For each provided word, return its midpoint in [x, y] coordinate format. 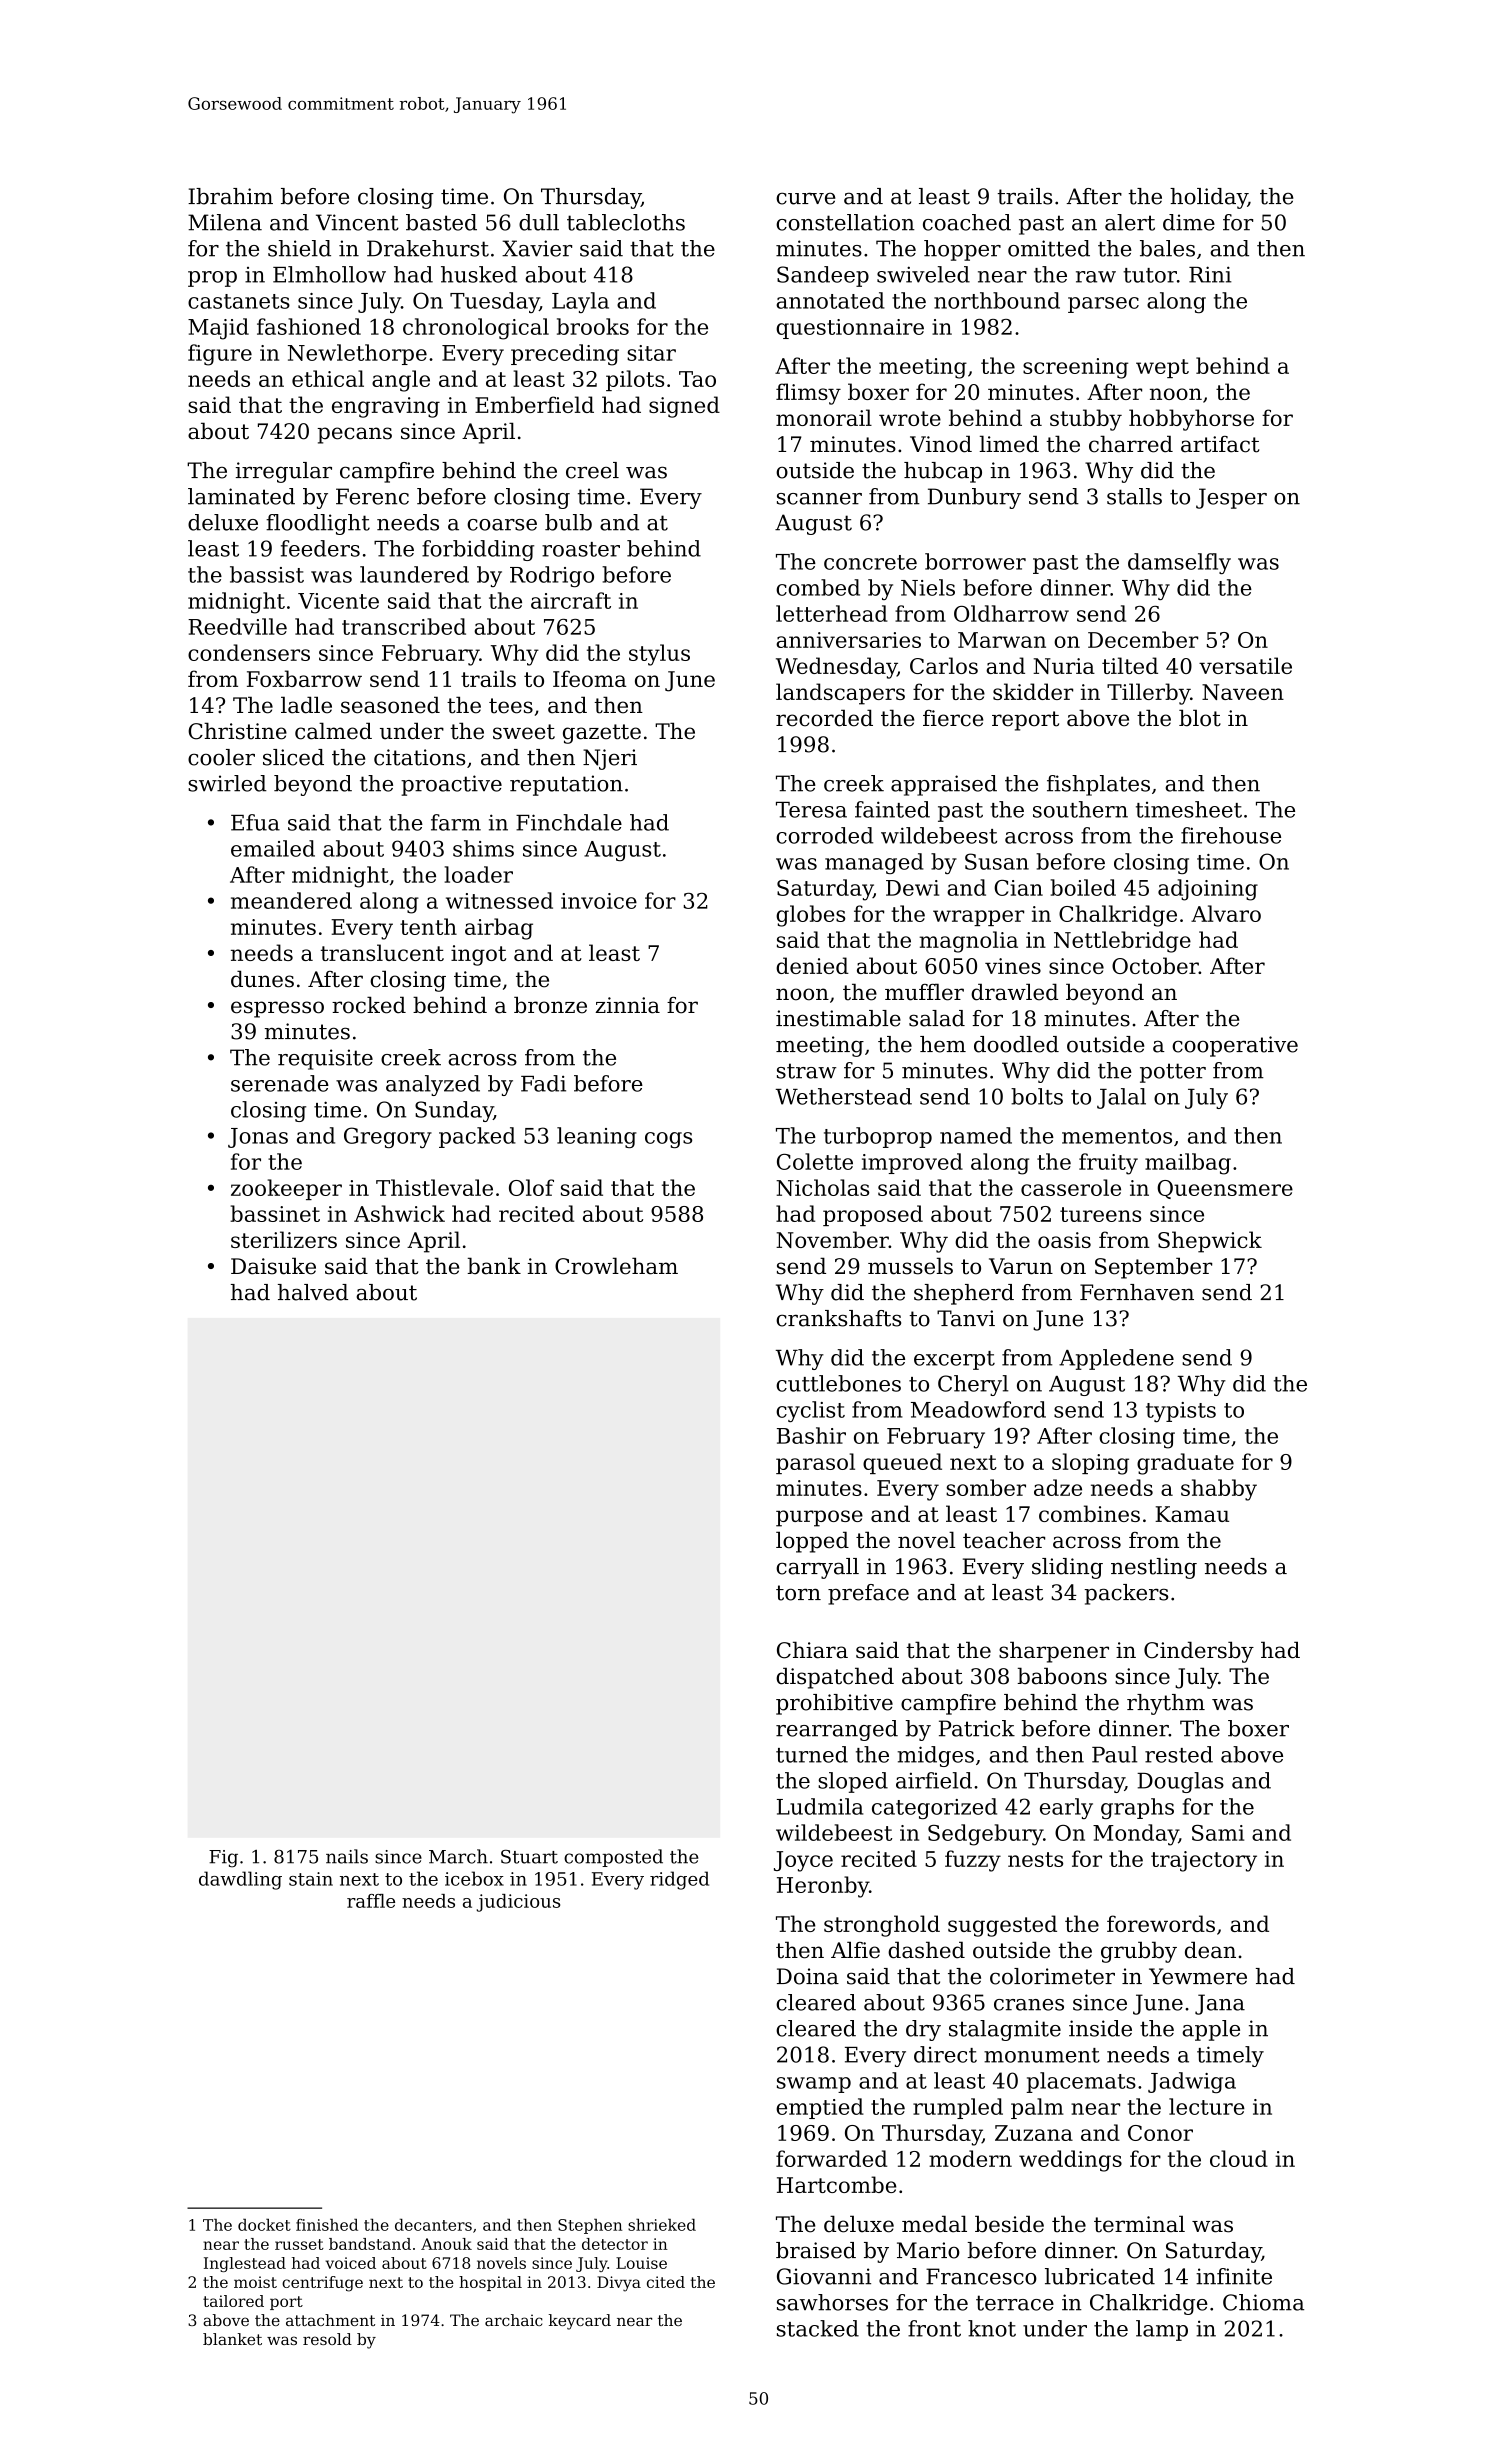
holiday [1209, 198]
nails [347, 1856]
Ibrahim [230, 196]
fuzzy [973, 1861]
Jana [1220, 2004]
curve [805, 198]
